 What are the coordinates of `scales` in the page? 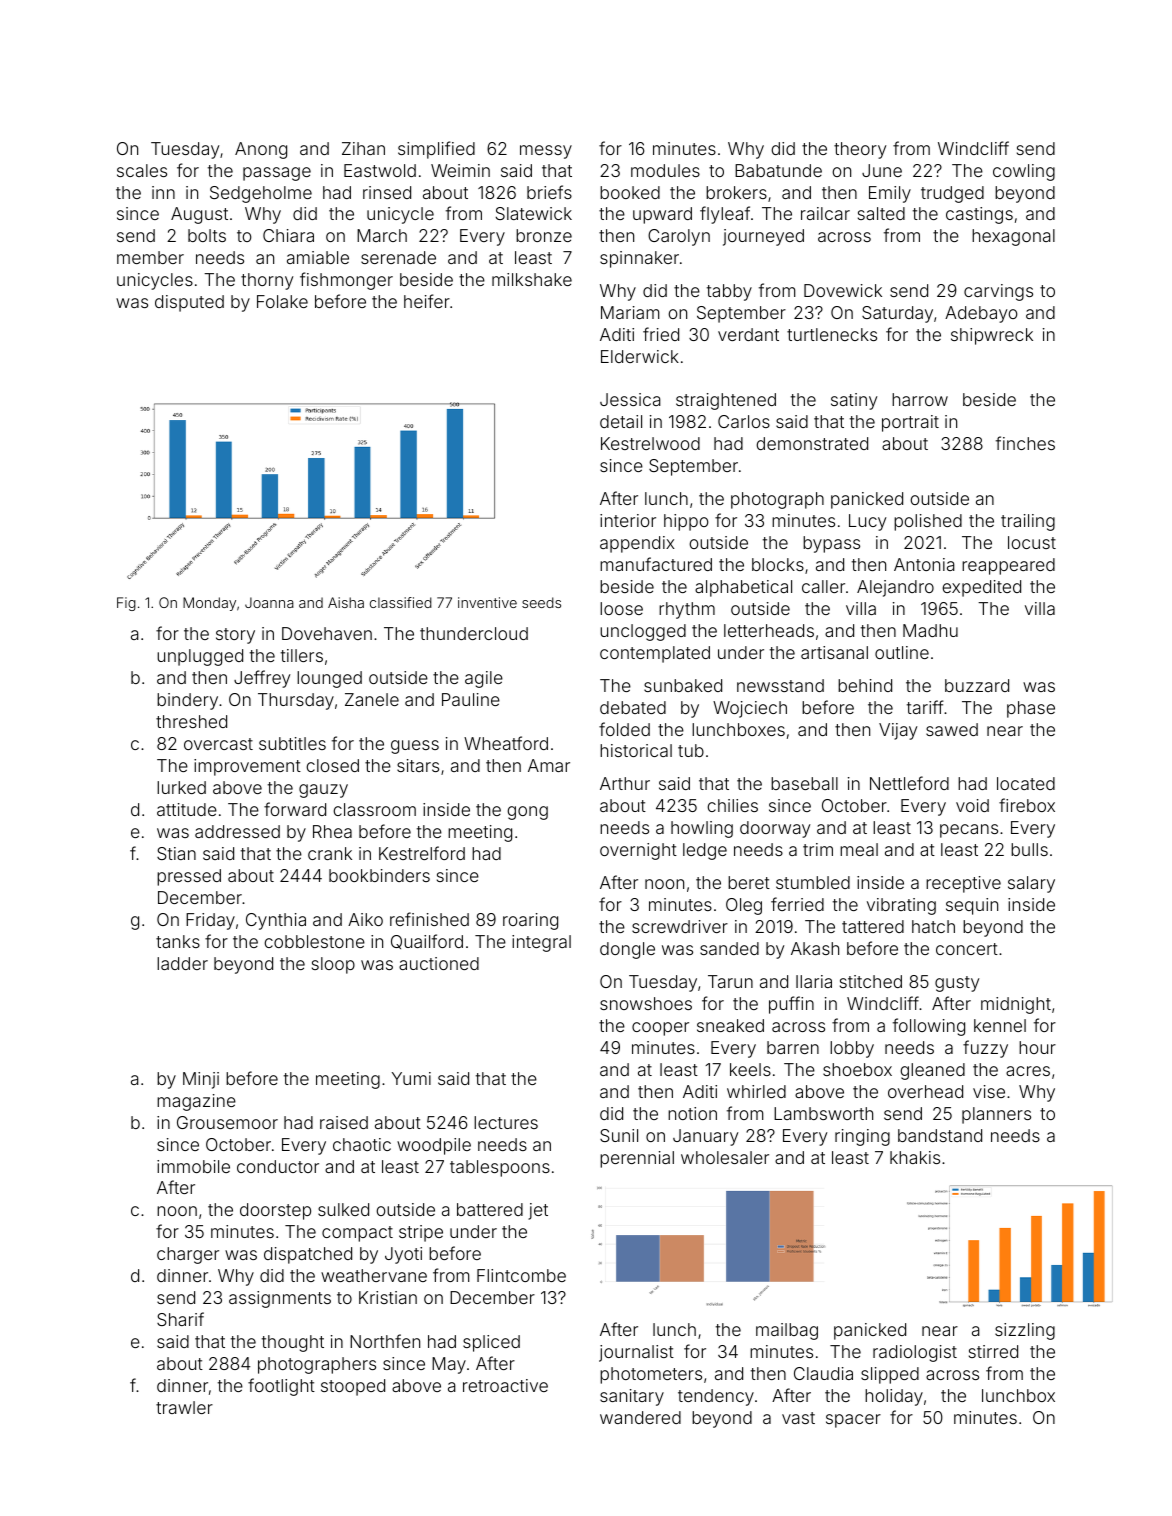 It's located at (142, 170).
